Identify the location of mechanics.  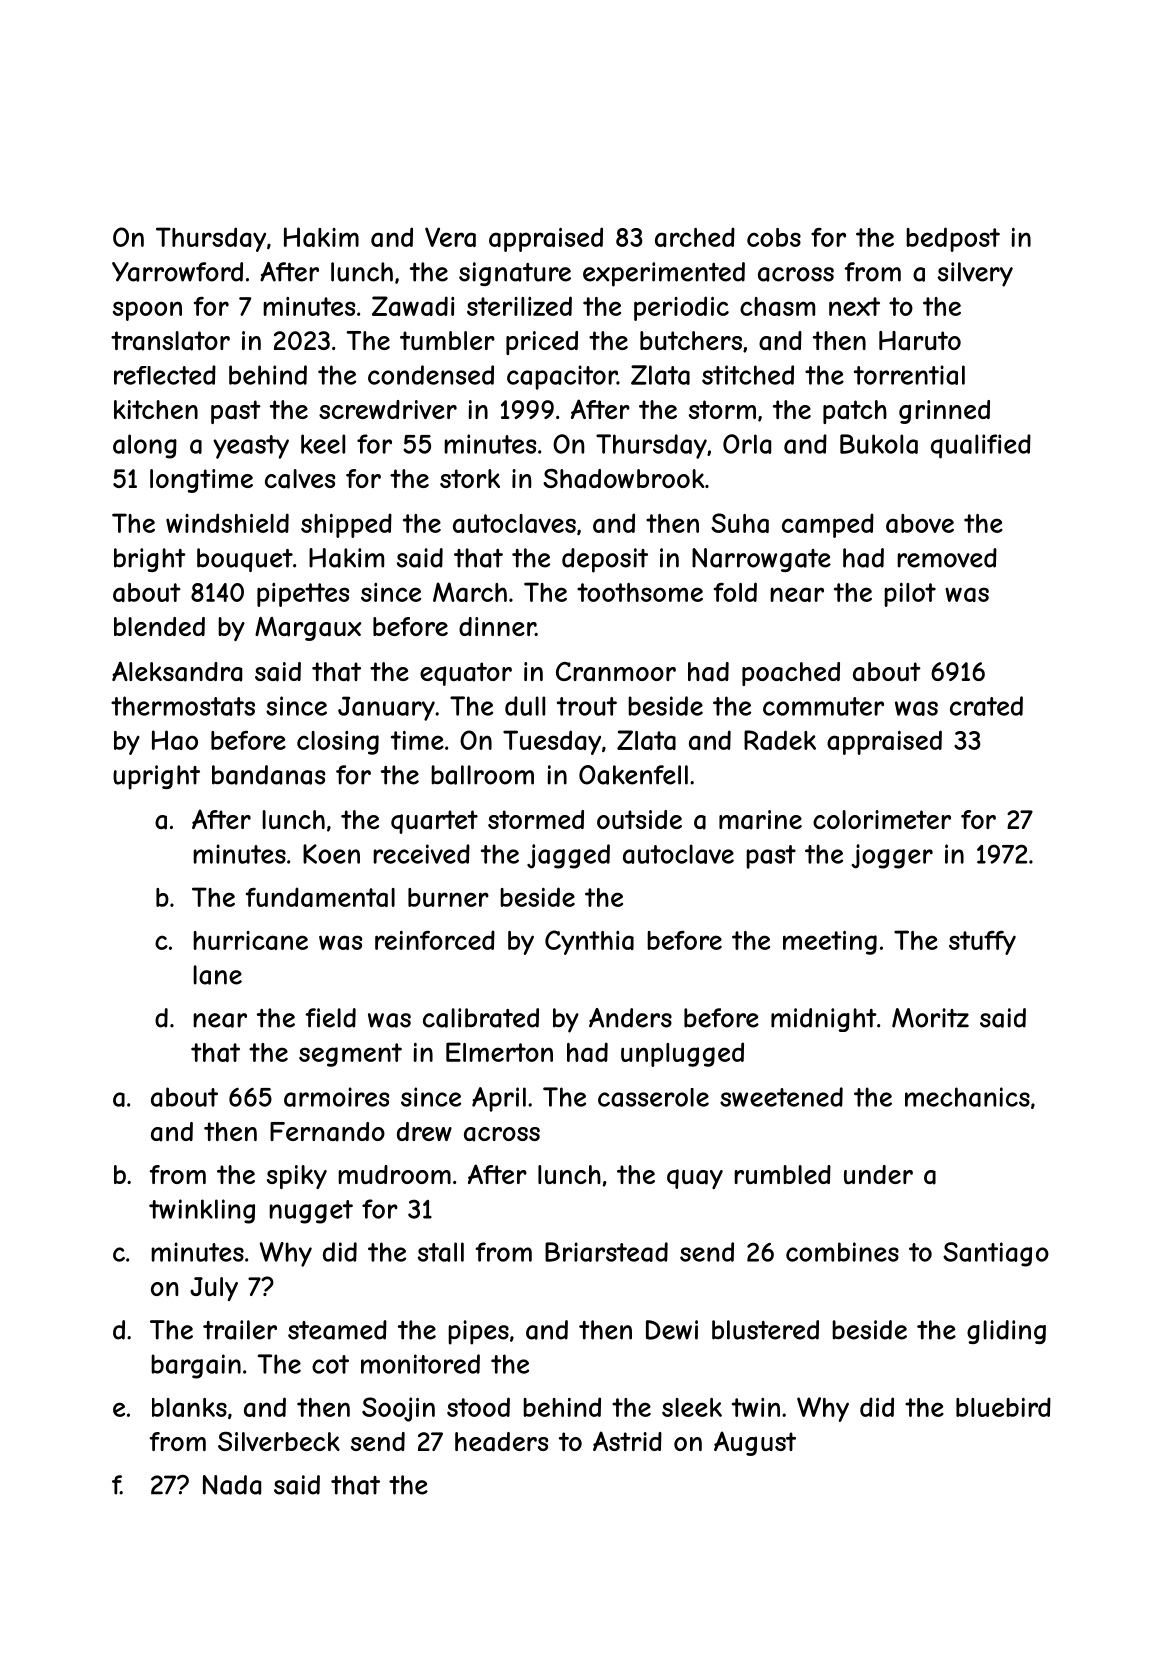
(967, 1097).
